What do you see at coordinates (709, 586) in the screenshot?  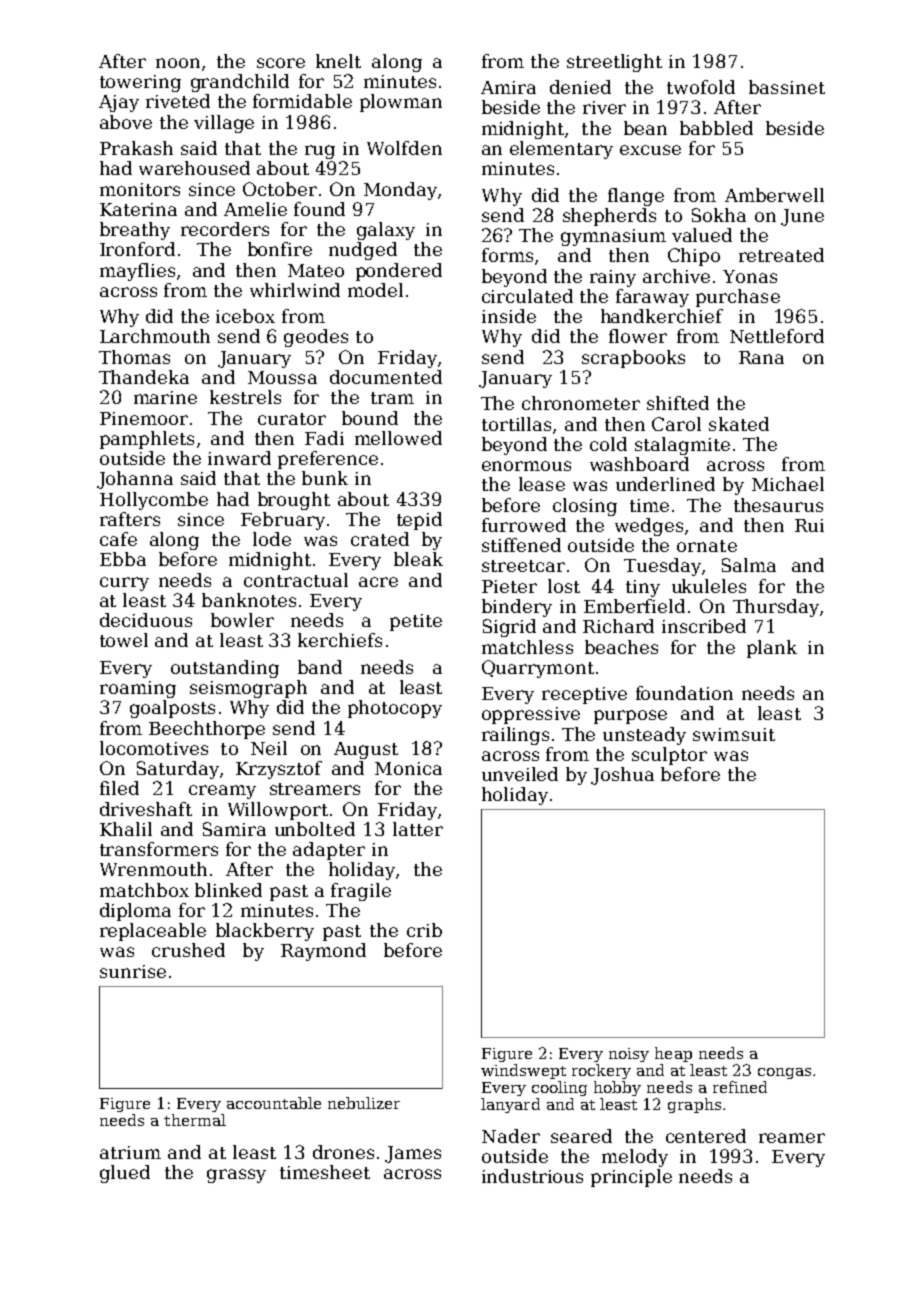 I see `ukuleles` at bounding box center [709, 586].
